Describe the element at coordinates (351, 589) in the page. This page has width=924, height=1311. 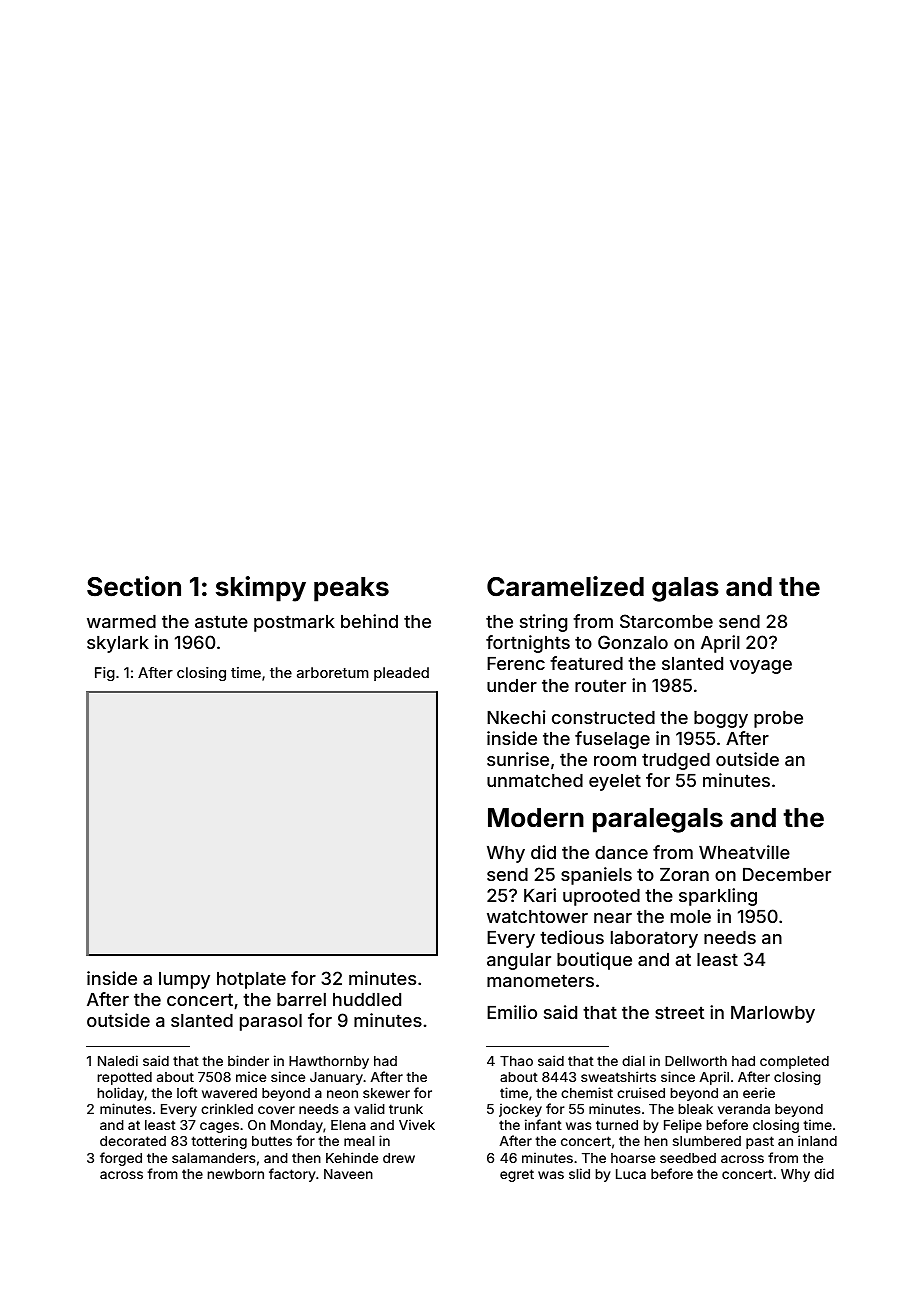
I see `peaks` at that location.
